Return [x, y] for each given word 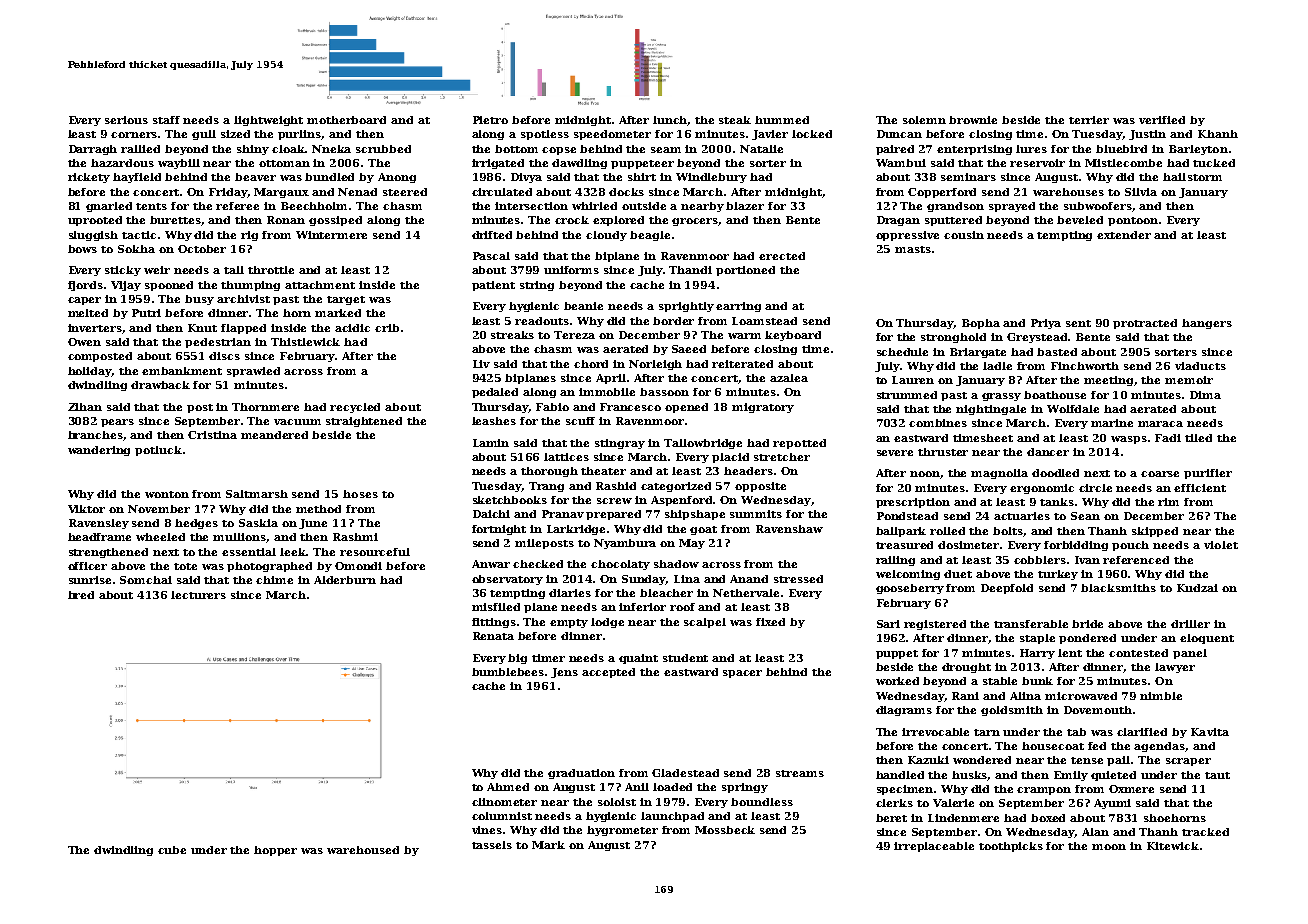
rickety [89, 178]
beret [891, 818]
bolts [1008, 532]
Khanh [1218, 134]
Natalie [761, 149]
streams [800, 773]
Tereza [574, 335]
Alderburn [345, 580]
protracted [1145, 324]
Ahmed [508, 787]
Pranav [563, 514]
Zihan [85, 407]
